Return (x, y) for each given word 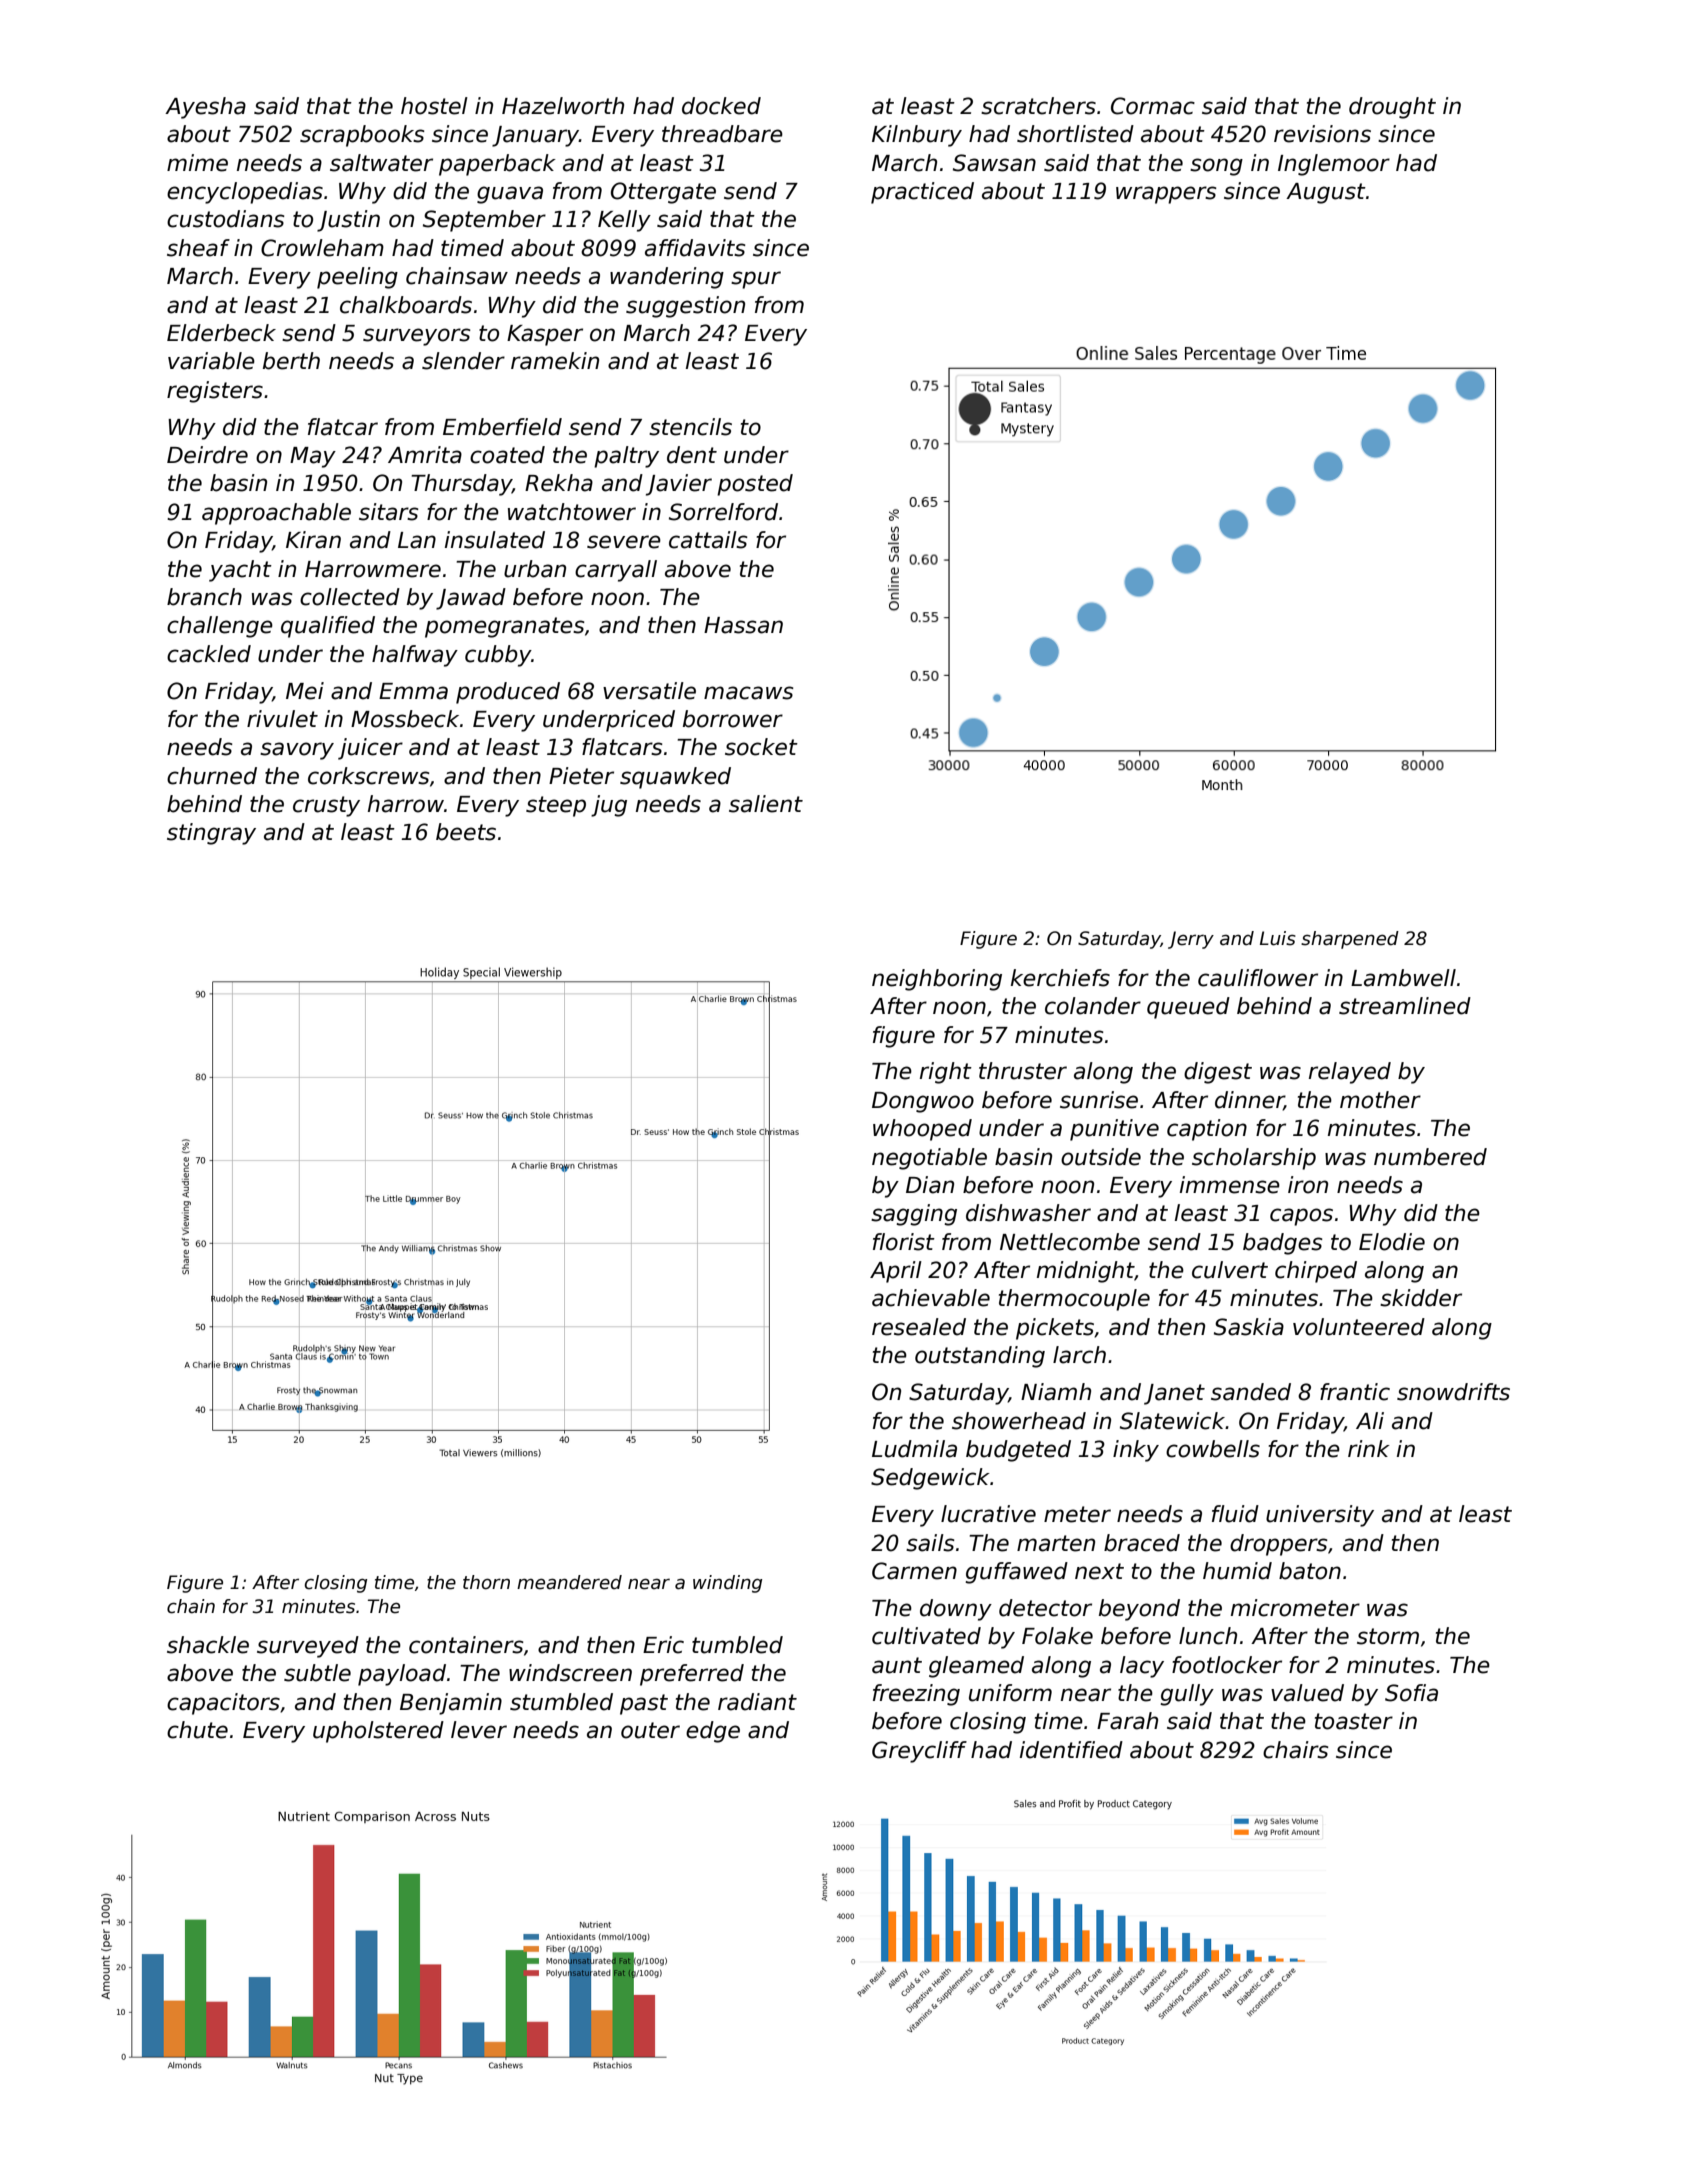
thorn (486, 1582)
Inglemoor (1334, 165)
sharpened (1350, 940)
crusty (326, 806)
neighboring (937, 980)
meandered (569, 1582)
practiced (922, 193)
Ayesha (205, 108)
